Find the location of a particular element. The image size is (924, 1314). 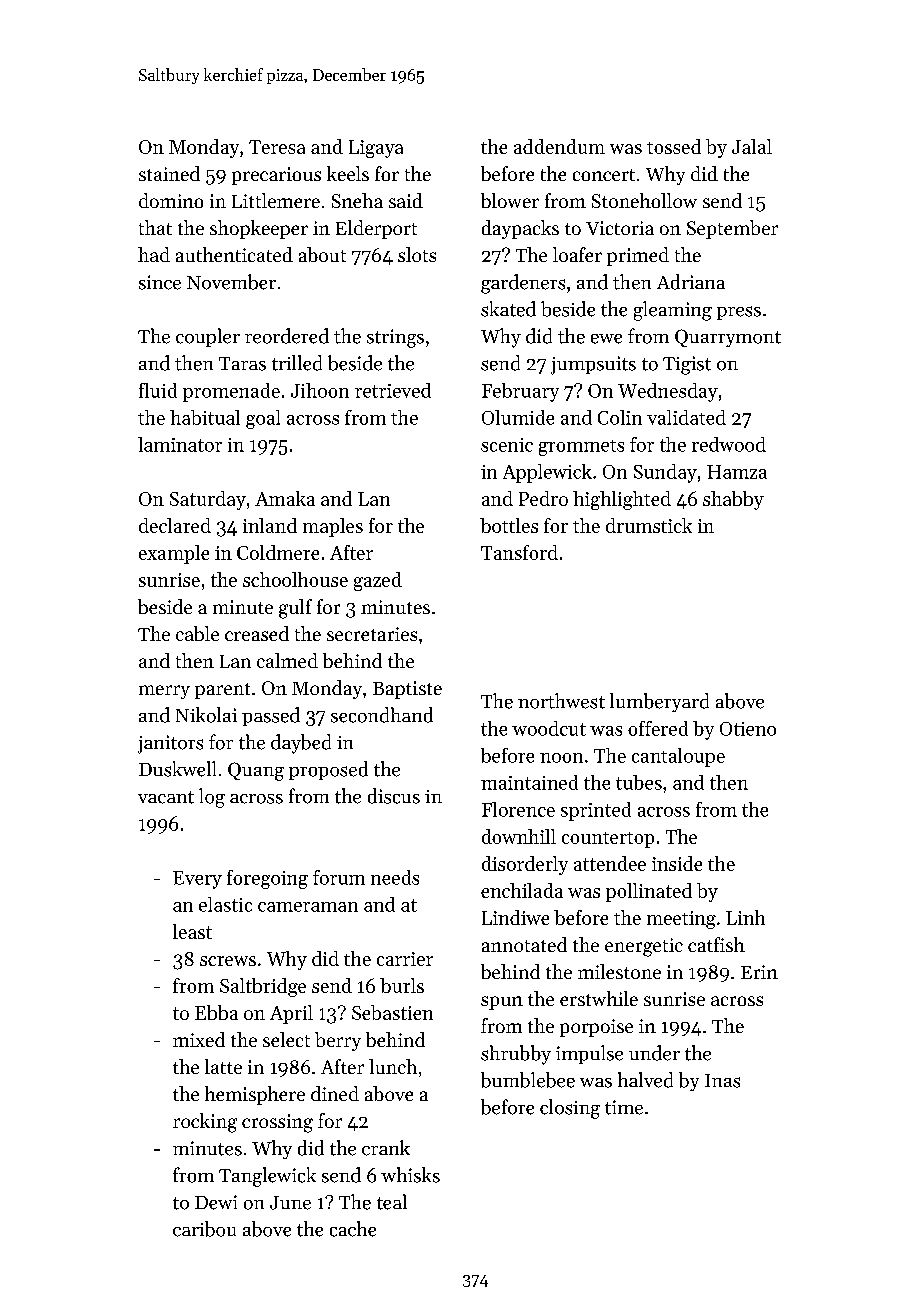

catfish is located at coordinates (716, 944).
